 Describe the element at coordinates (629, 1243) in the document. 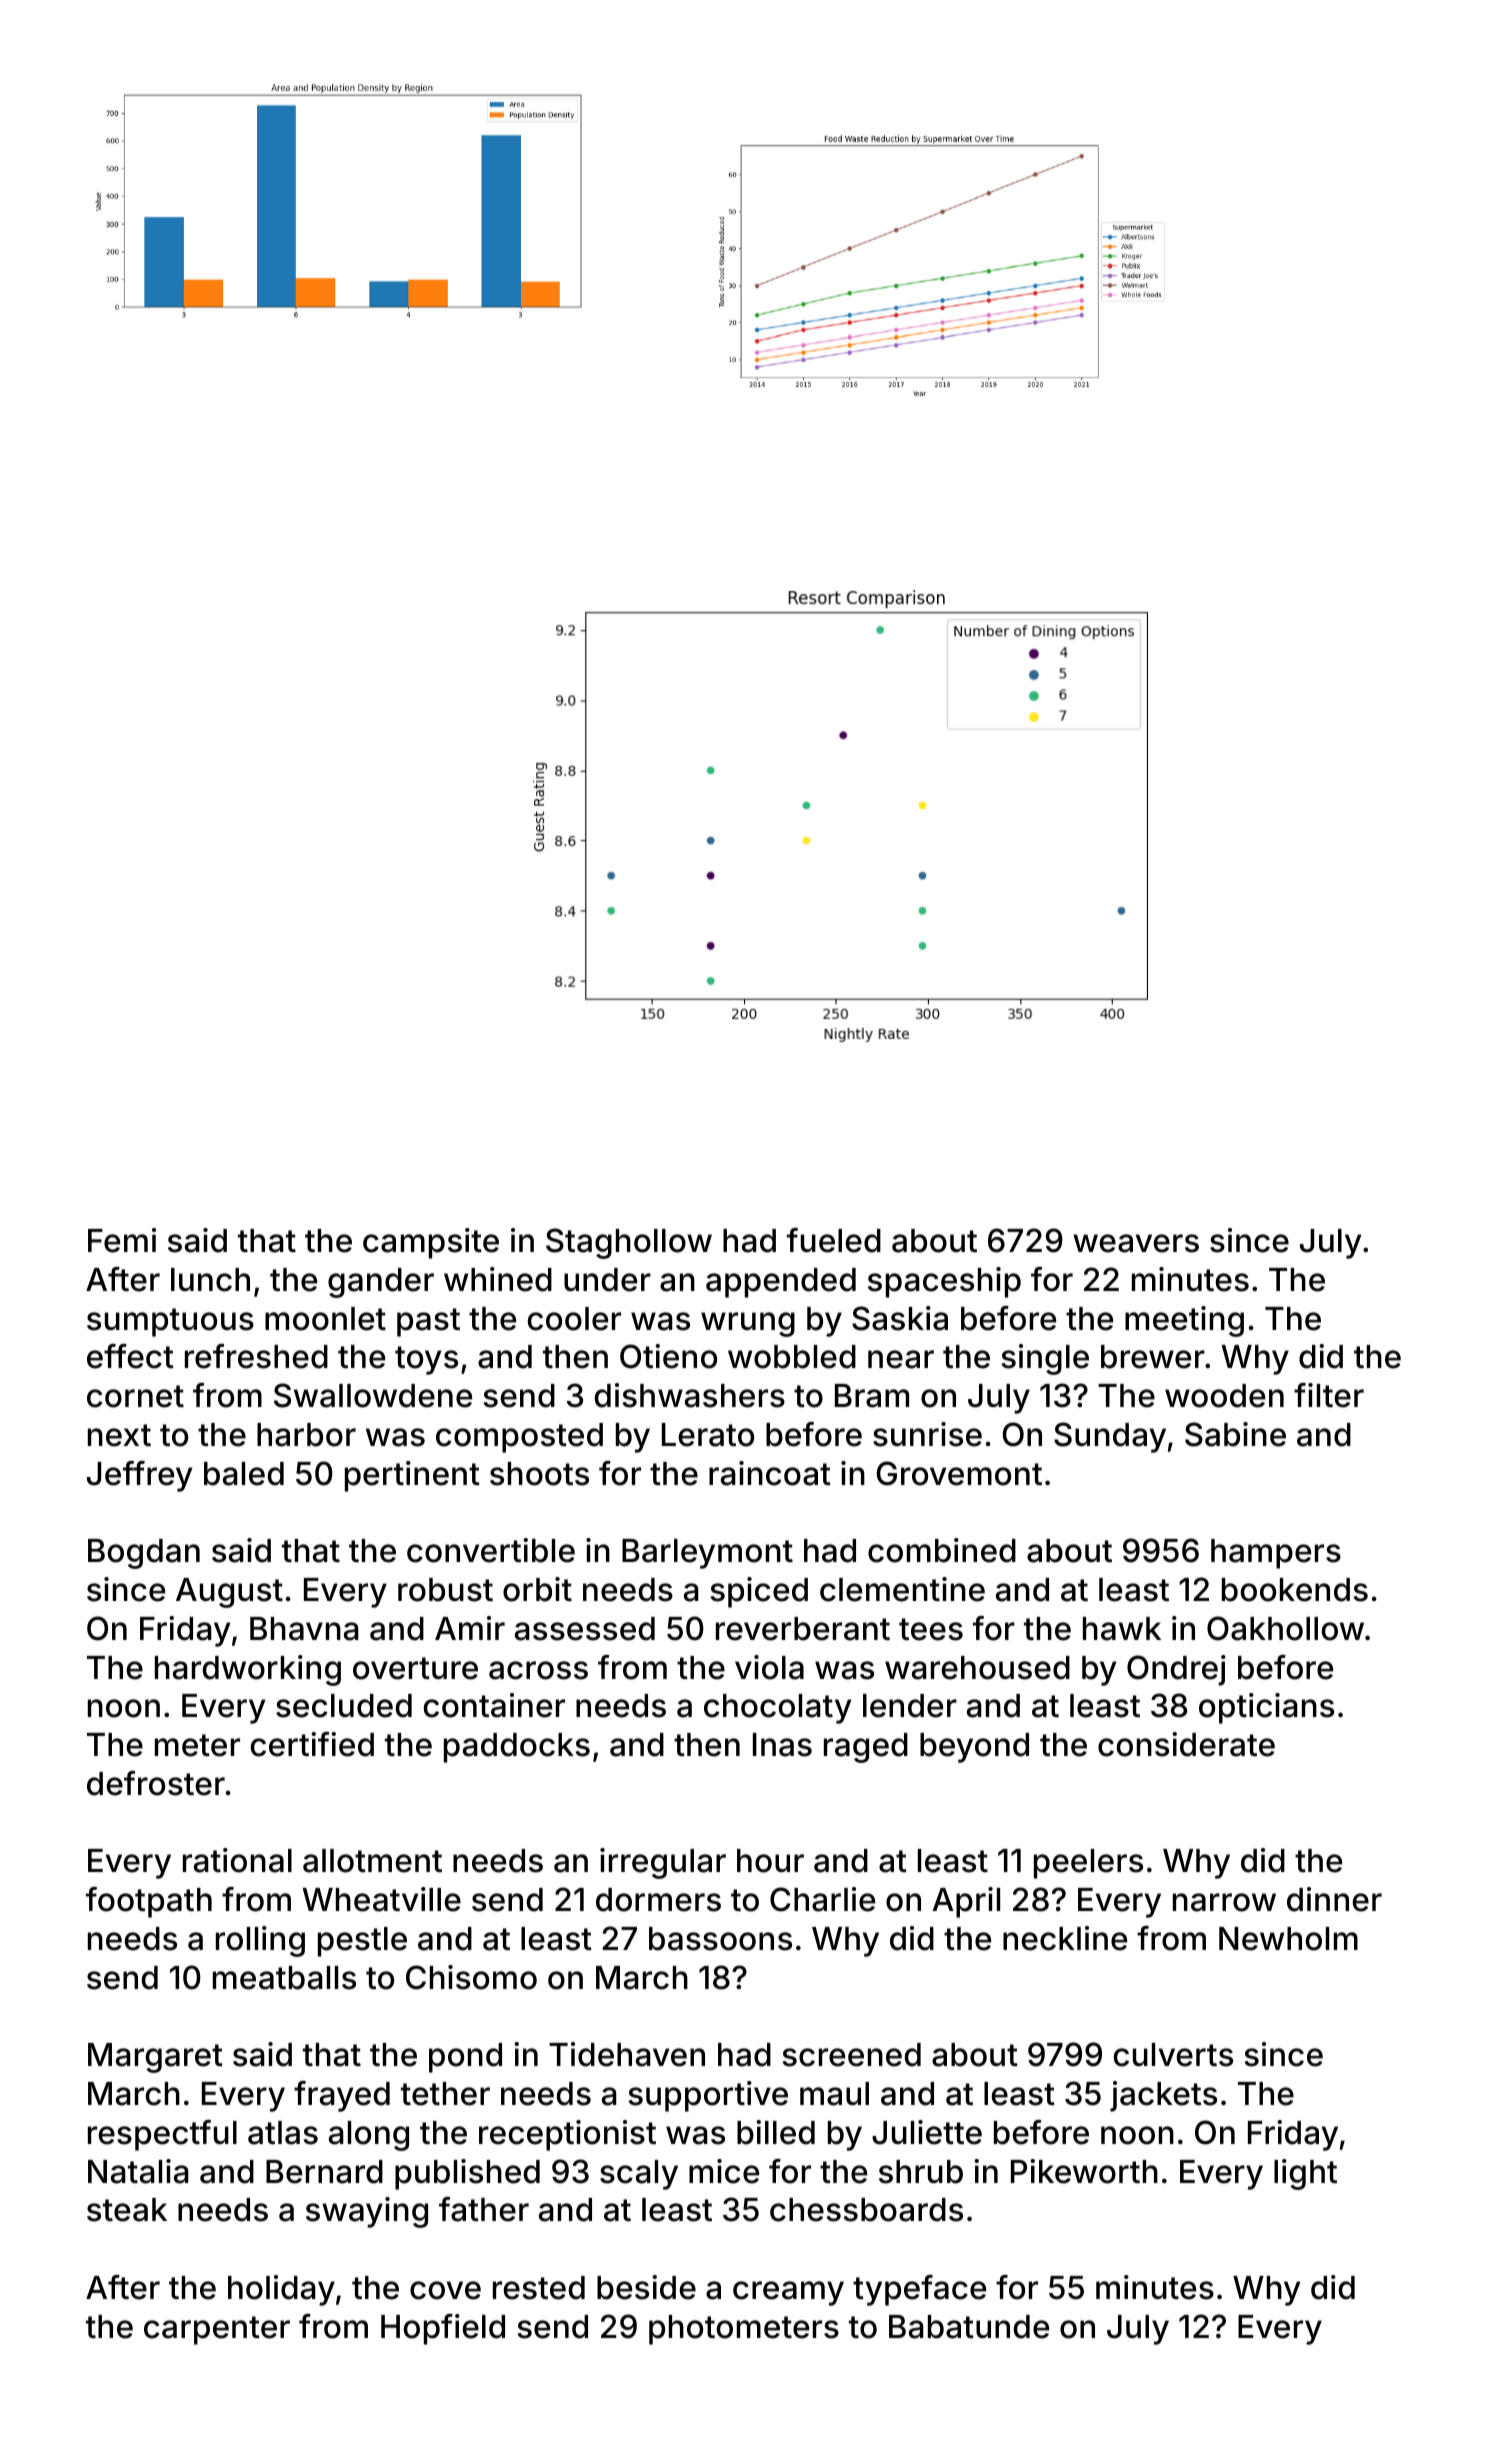

I see `Staghollow` at that location.
